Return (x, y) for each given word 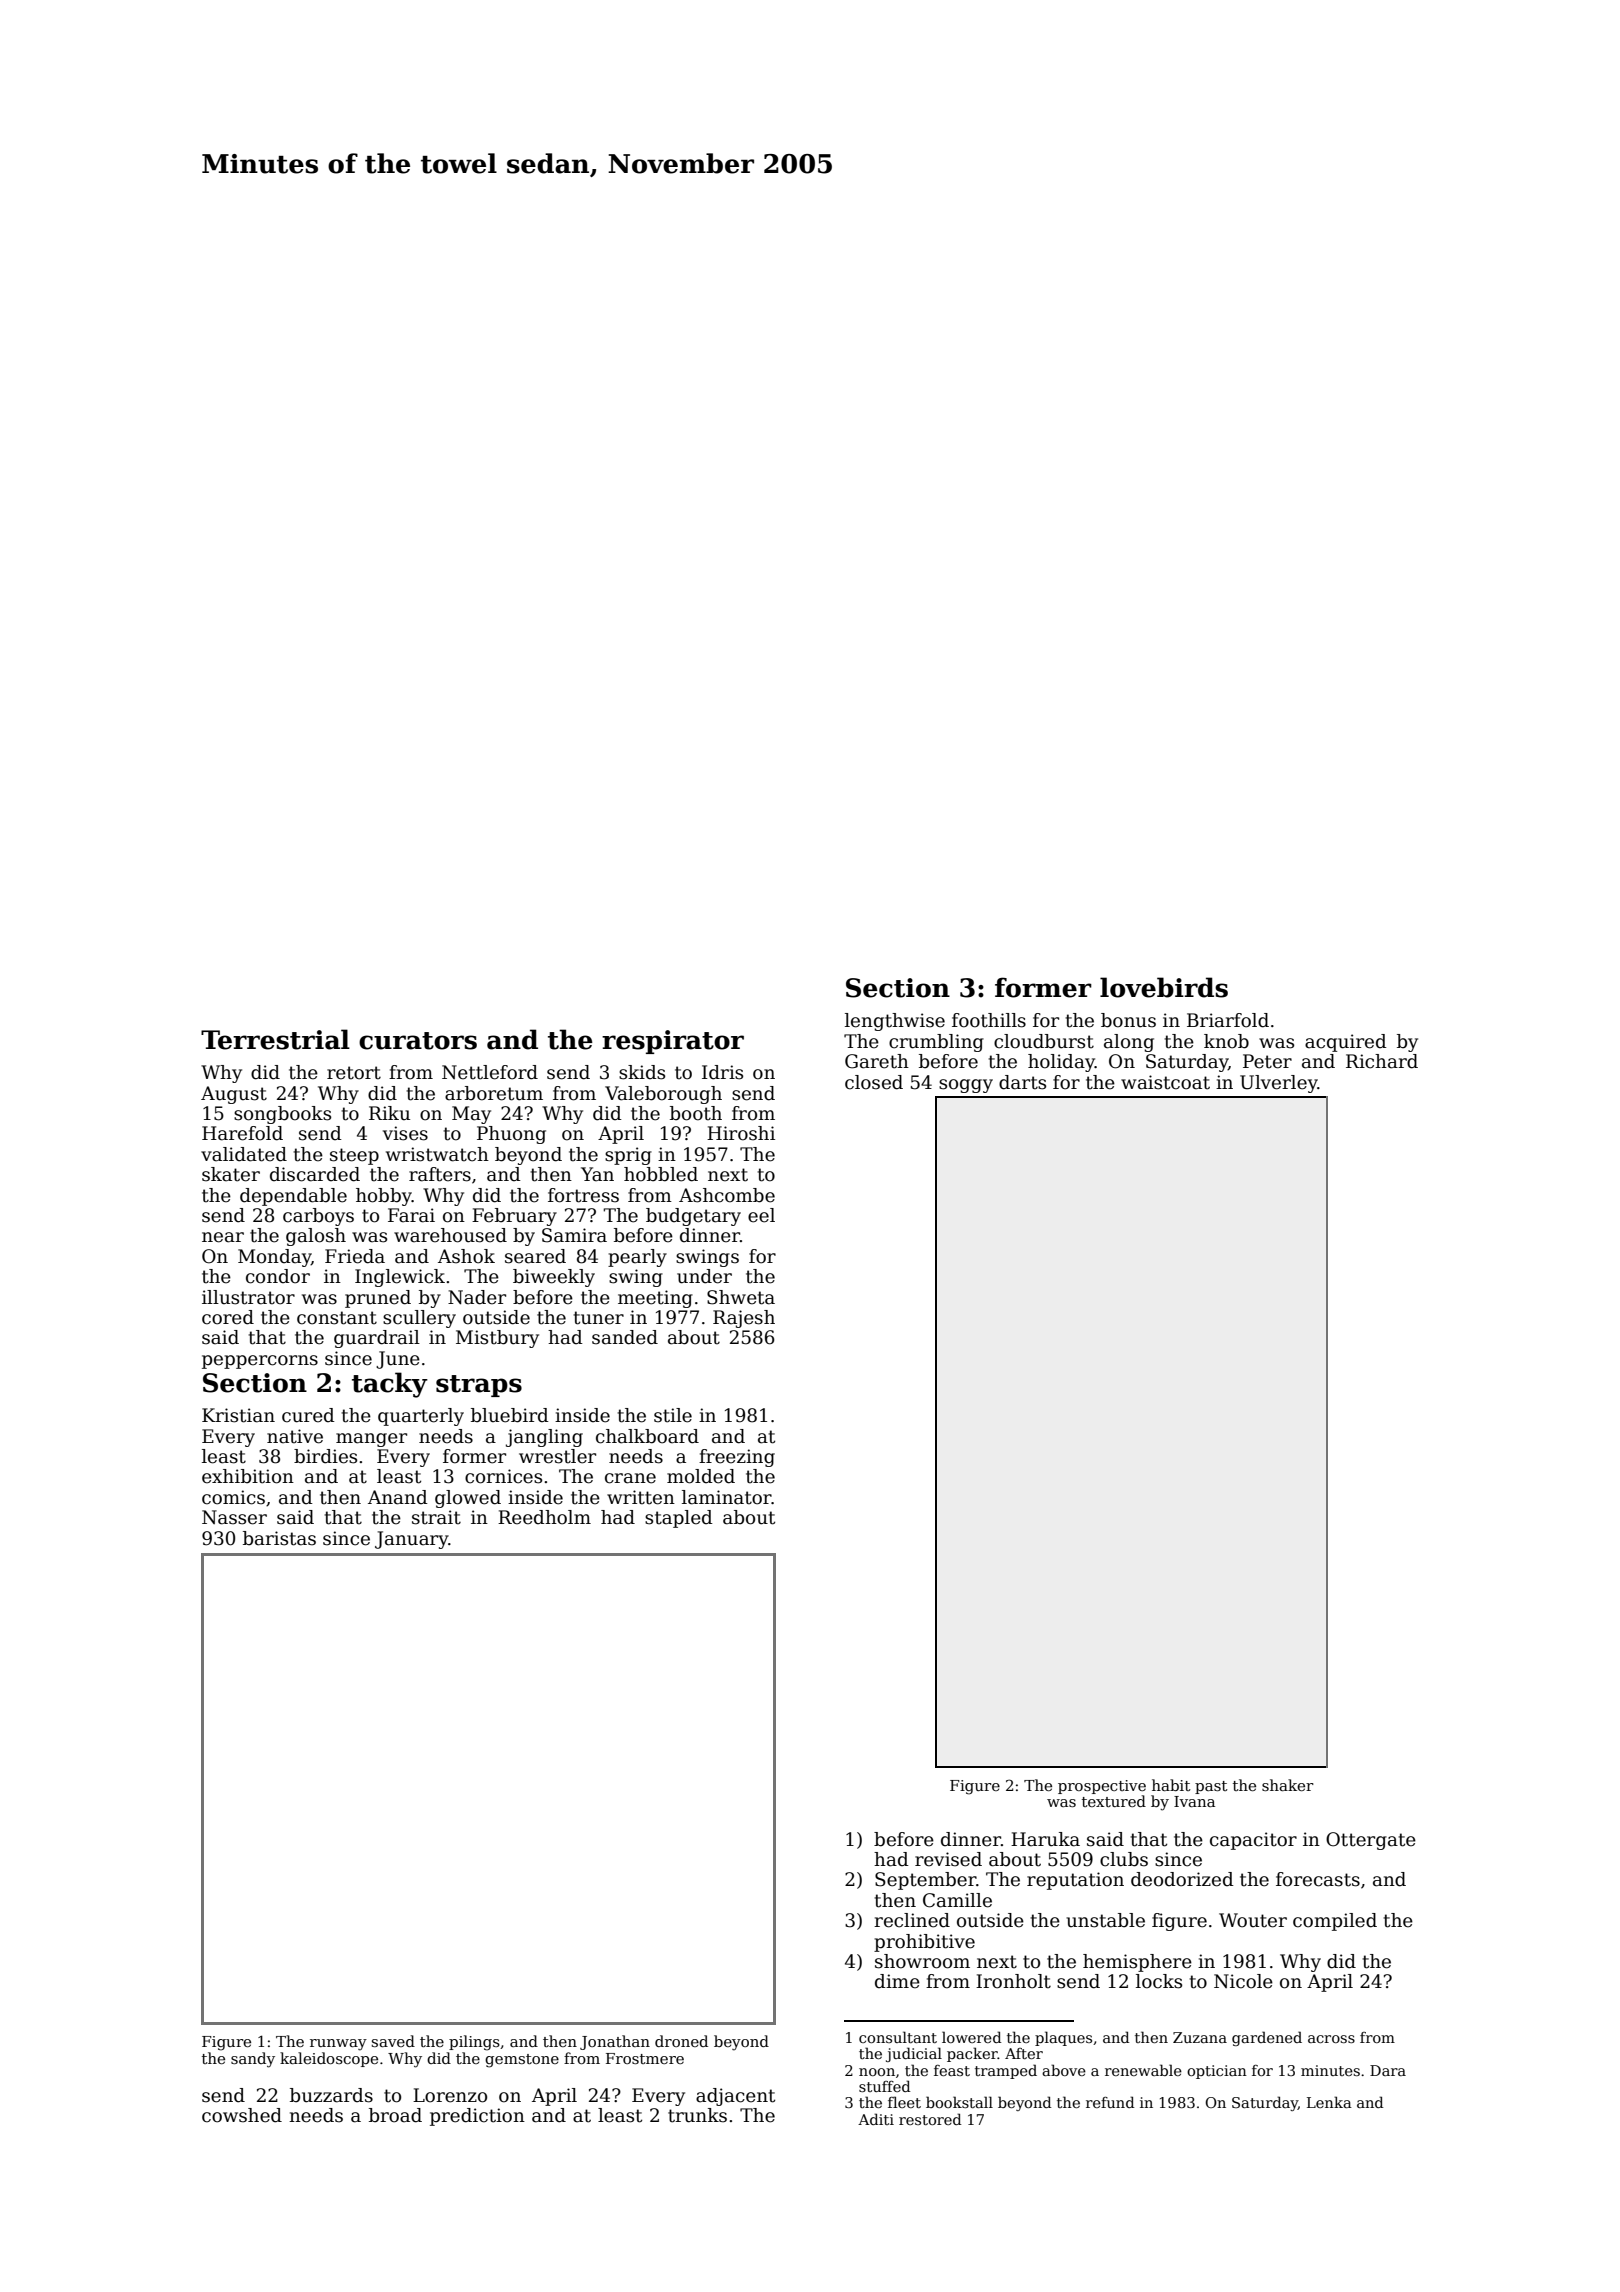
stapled (679, 1519)
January (411, 1540)
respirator (673, 1042)
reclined (912, 1920)
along (1129, 1043)
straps (479, 1386)
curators (418, 1041)
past (1211, 1787)
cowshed (242, 2115)
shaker (1288, 1785)
